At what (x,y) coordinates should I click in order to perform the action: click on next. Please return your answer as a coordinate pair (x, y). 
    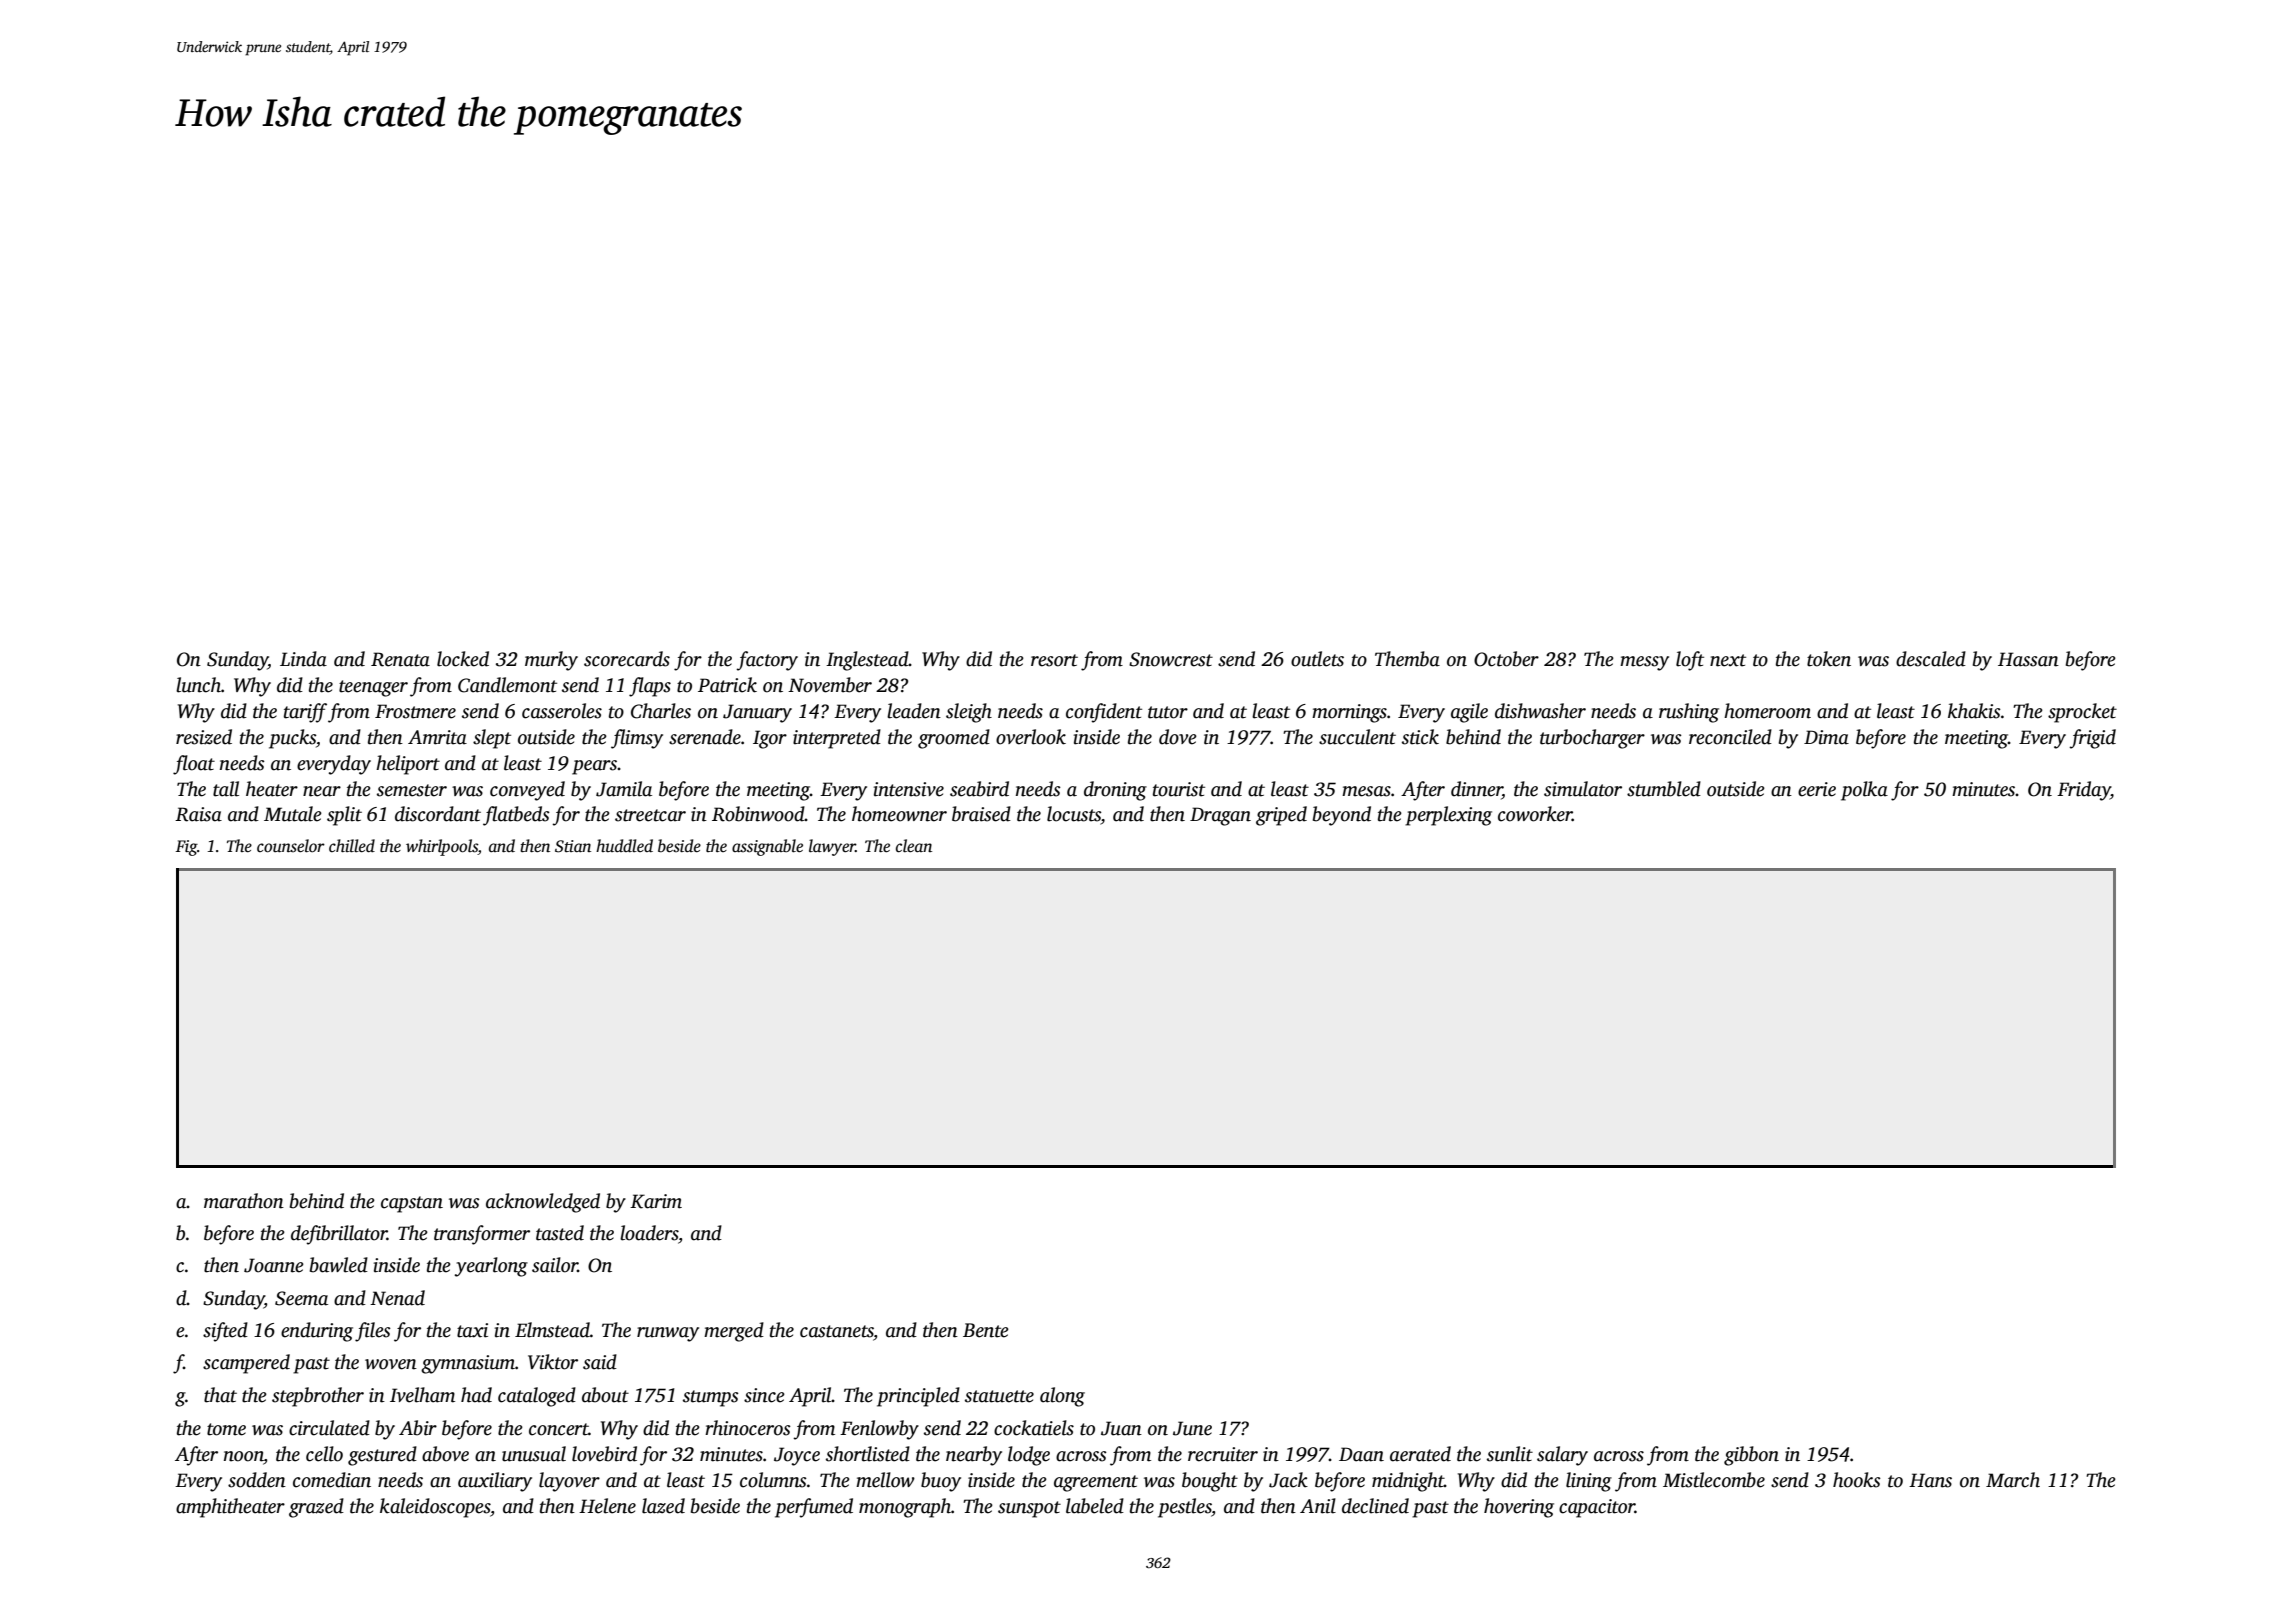
    Looking at the image, I should click on (1728, 660).
